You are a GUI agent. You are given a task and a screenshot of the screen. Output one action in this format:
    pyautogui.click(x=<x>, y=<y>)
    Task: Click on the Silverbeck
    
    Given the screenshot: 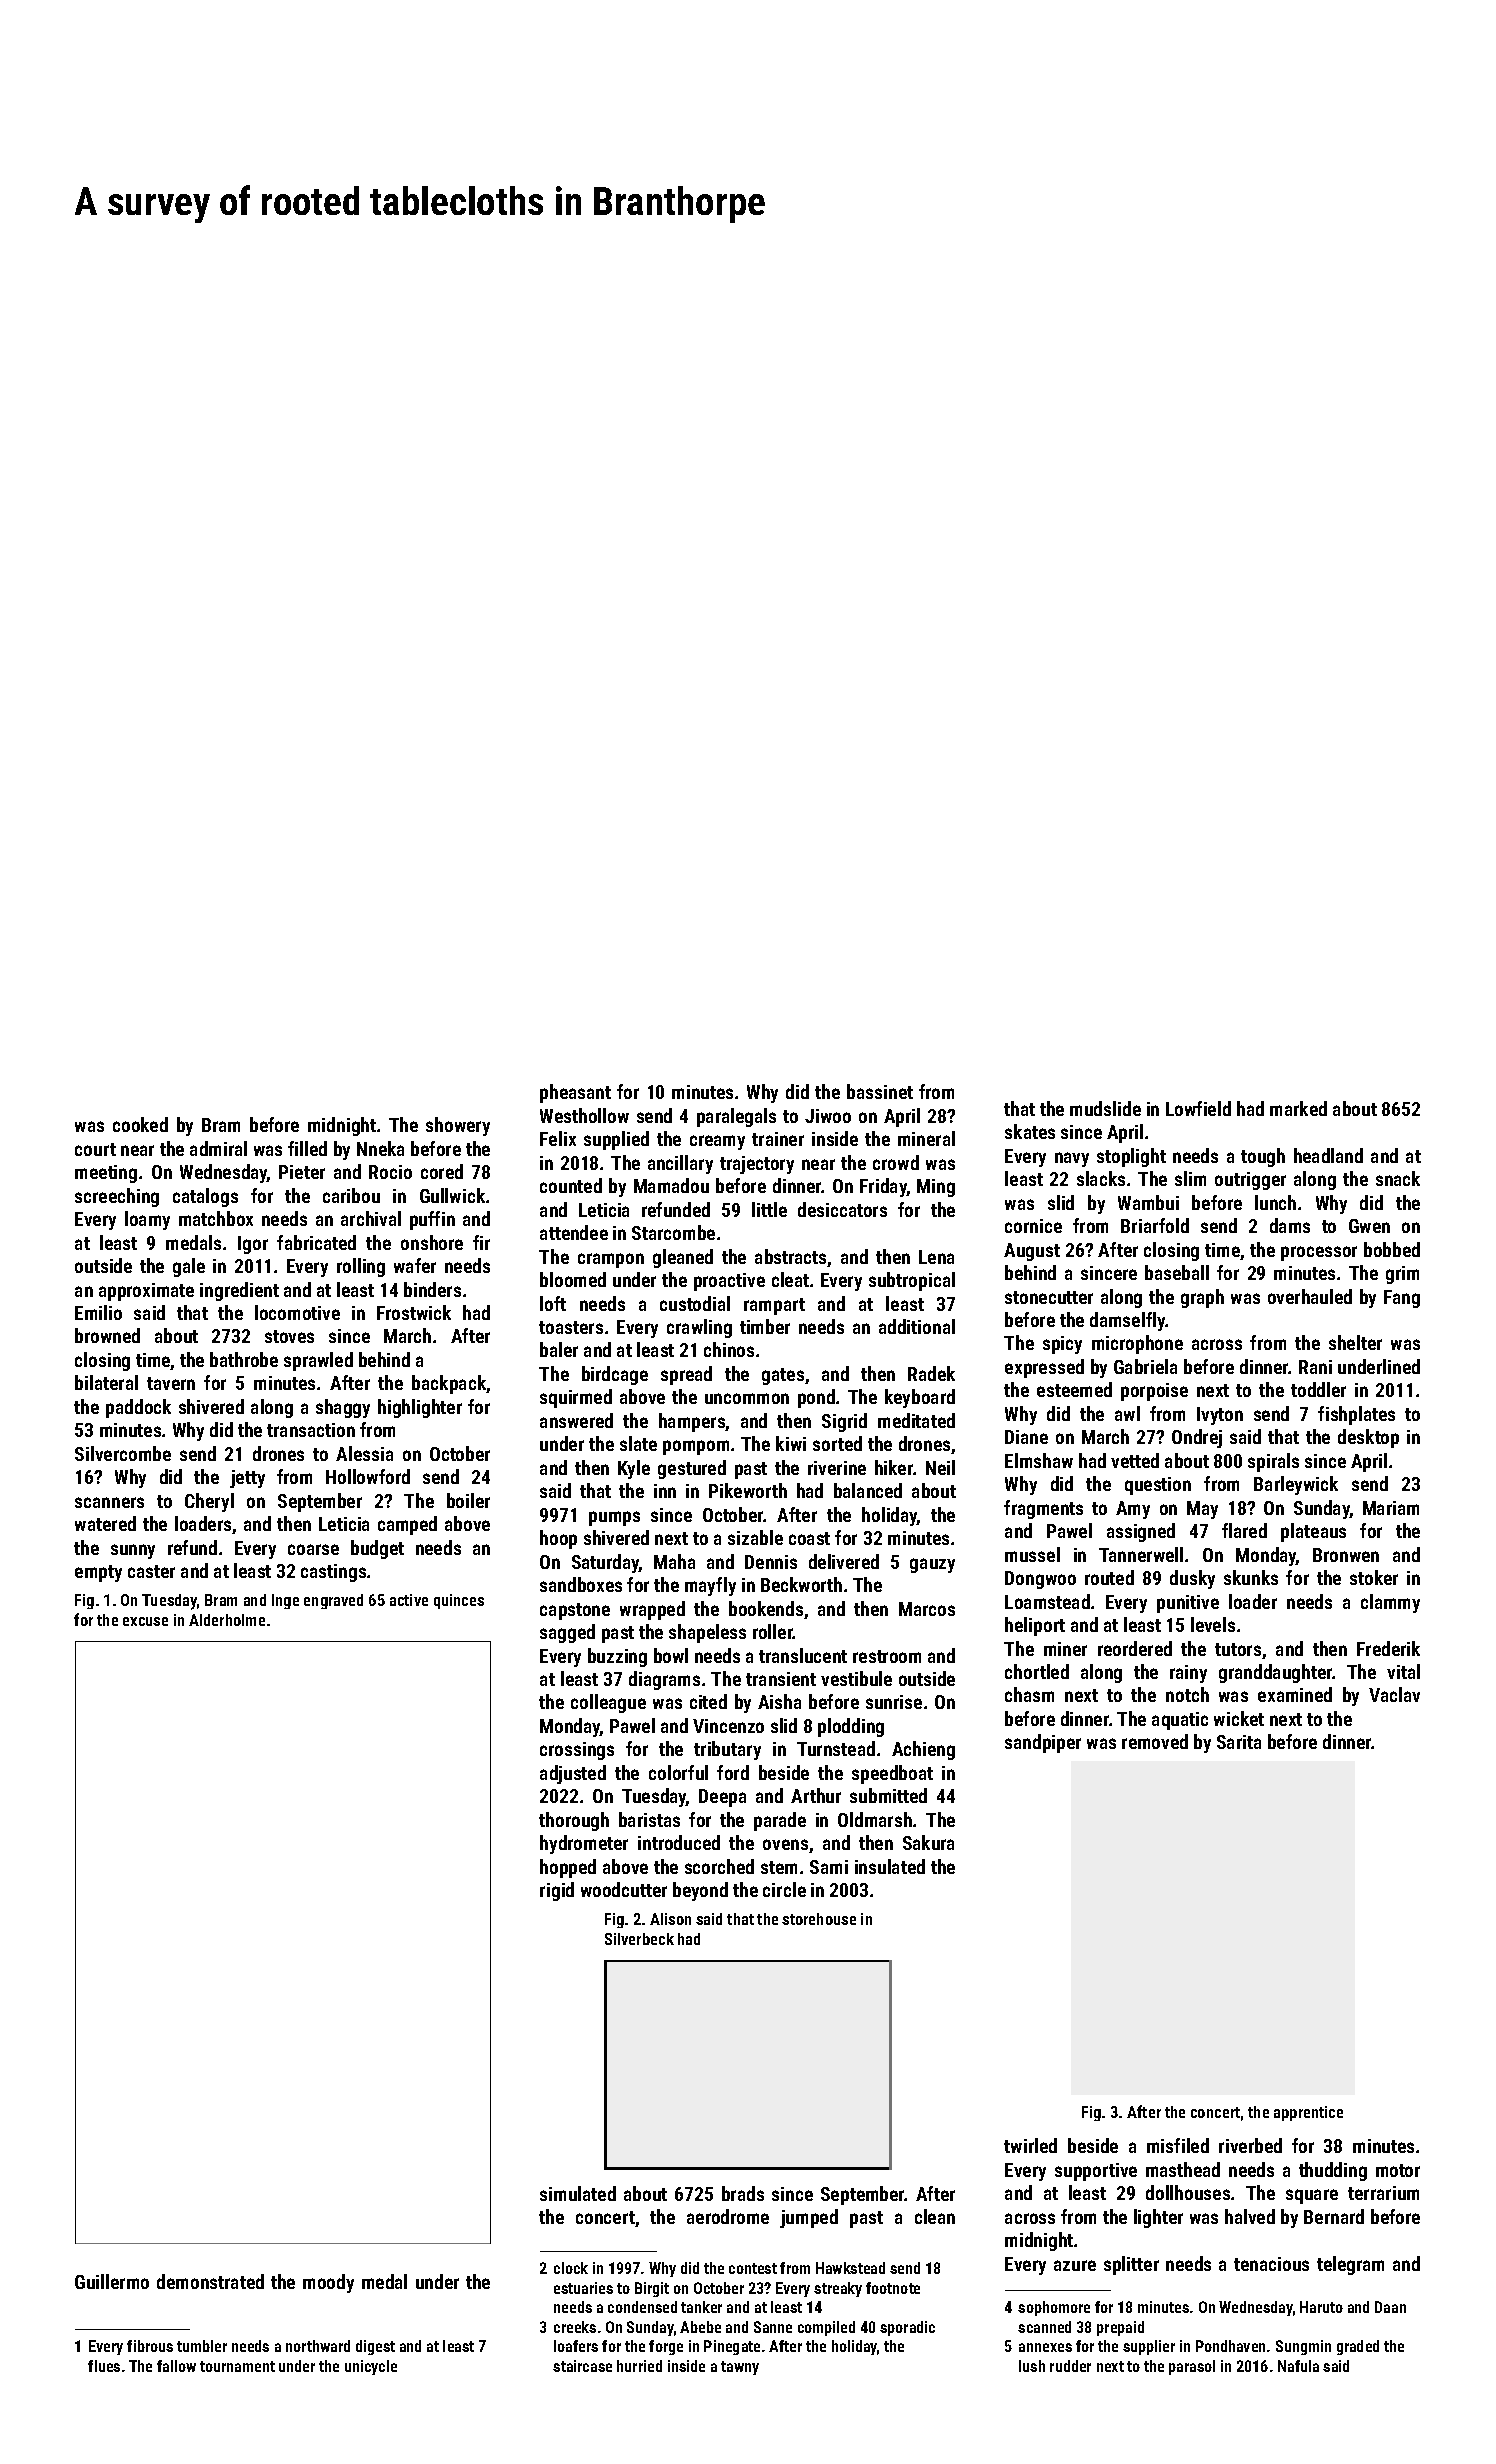 What is the action you would take?
    pyautogui.click(x=639, y=1939)
